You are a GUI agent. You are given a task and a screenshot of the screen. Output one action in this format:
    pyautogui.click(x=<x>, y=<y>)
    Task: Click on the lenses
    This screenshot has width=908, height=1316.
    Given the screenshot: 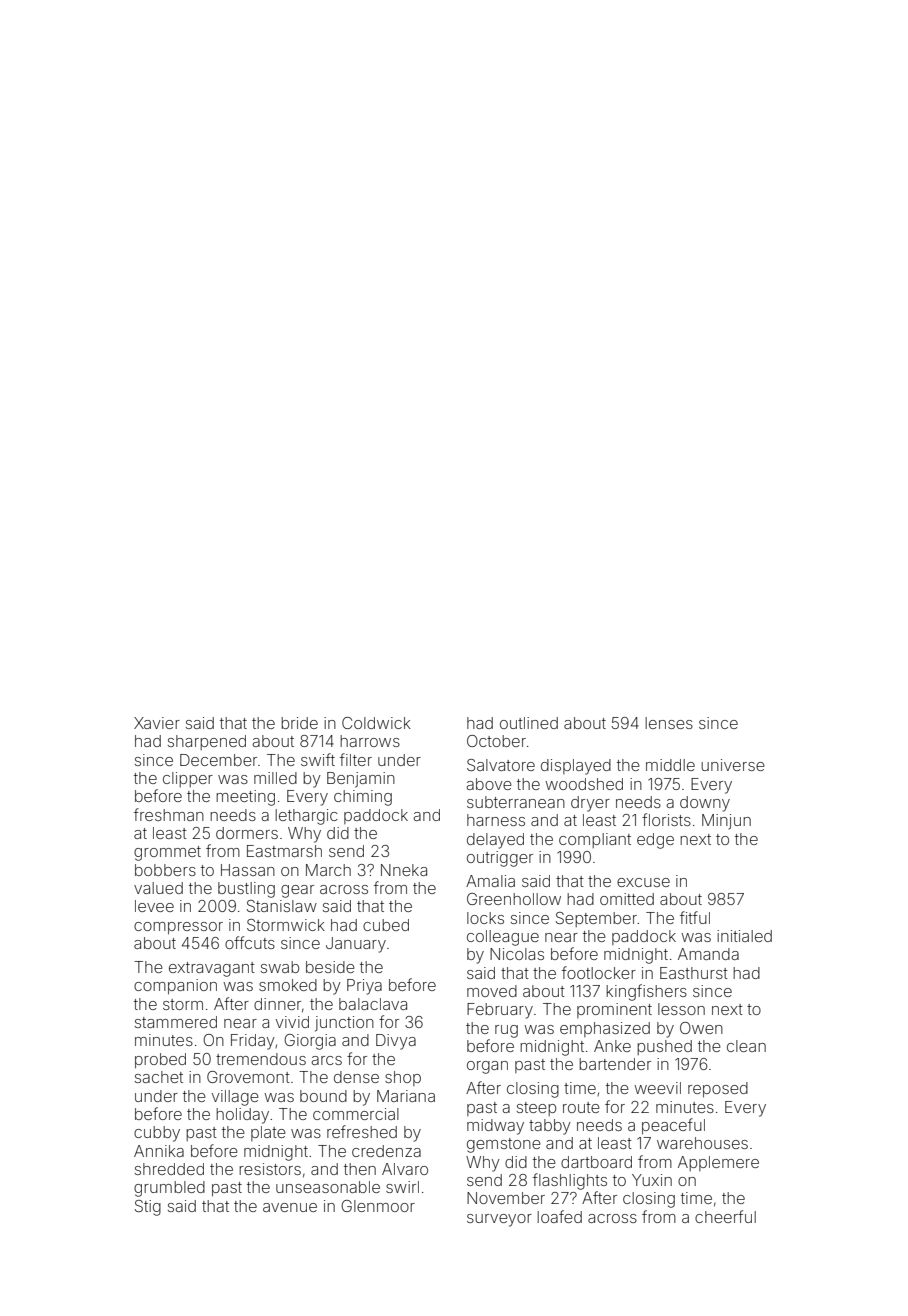 What is the action you would take?
    pyautogui.click(x=669, y=723)
